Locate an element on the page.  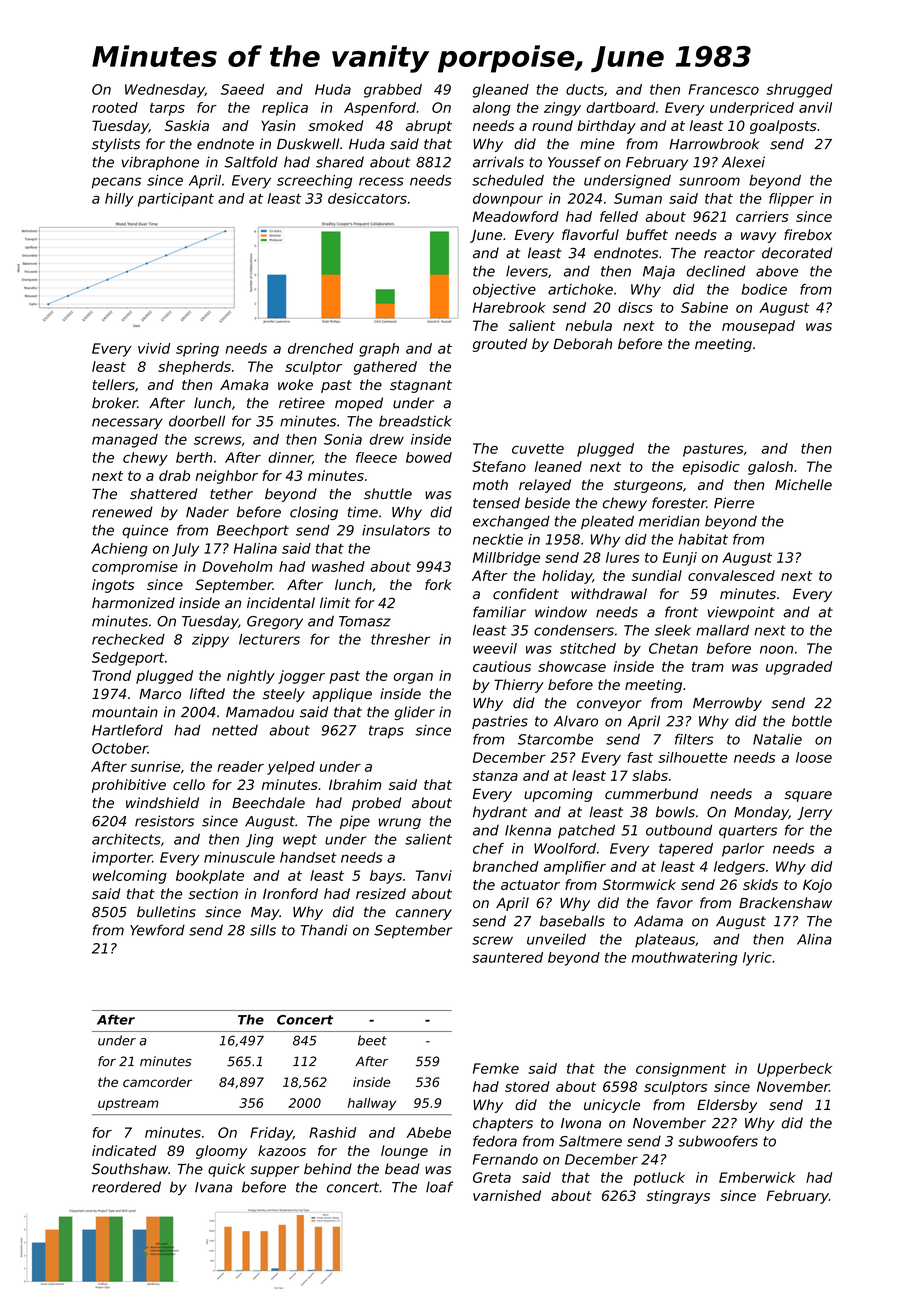
Stefano is located at coordinates (499, 466).
